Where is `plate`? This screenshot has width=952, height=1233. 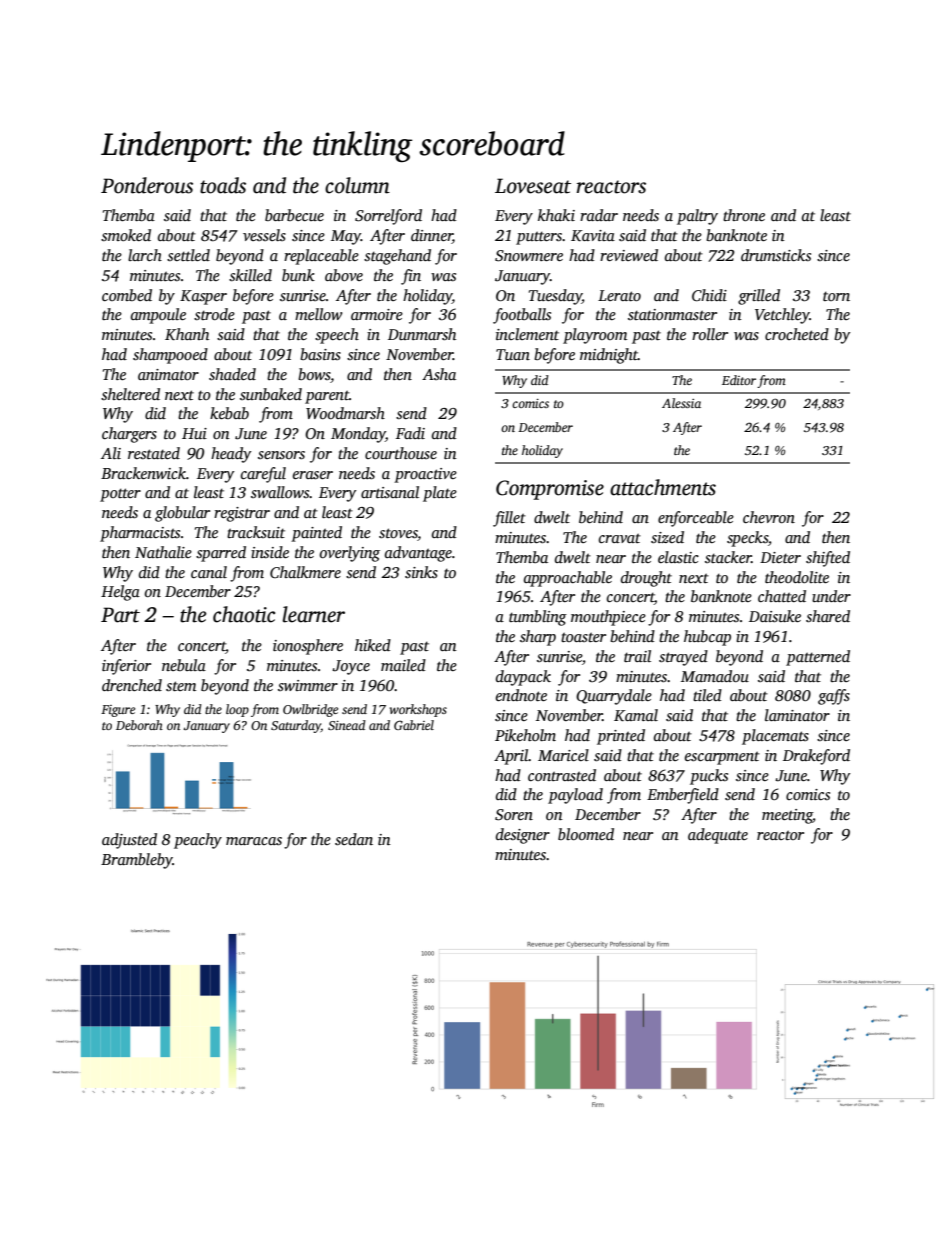
plate is located at coordinates (440, 494).
